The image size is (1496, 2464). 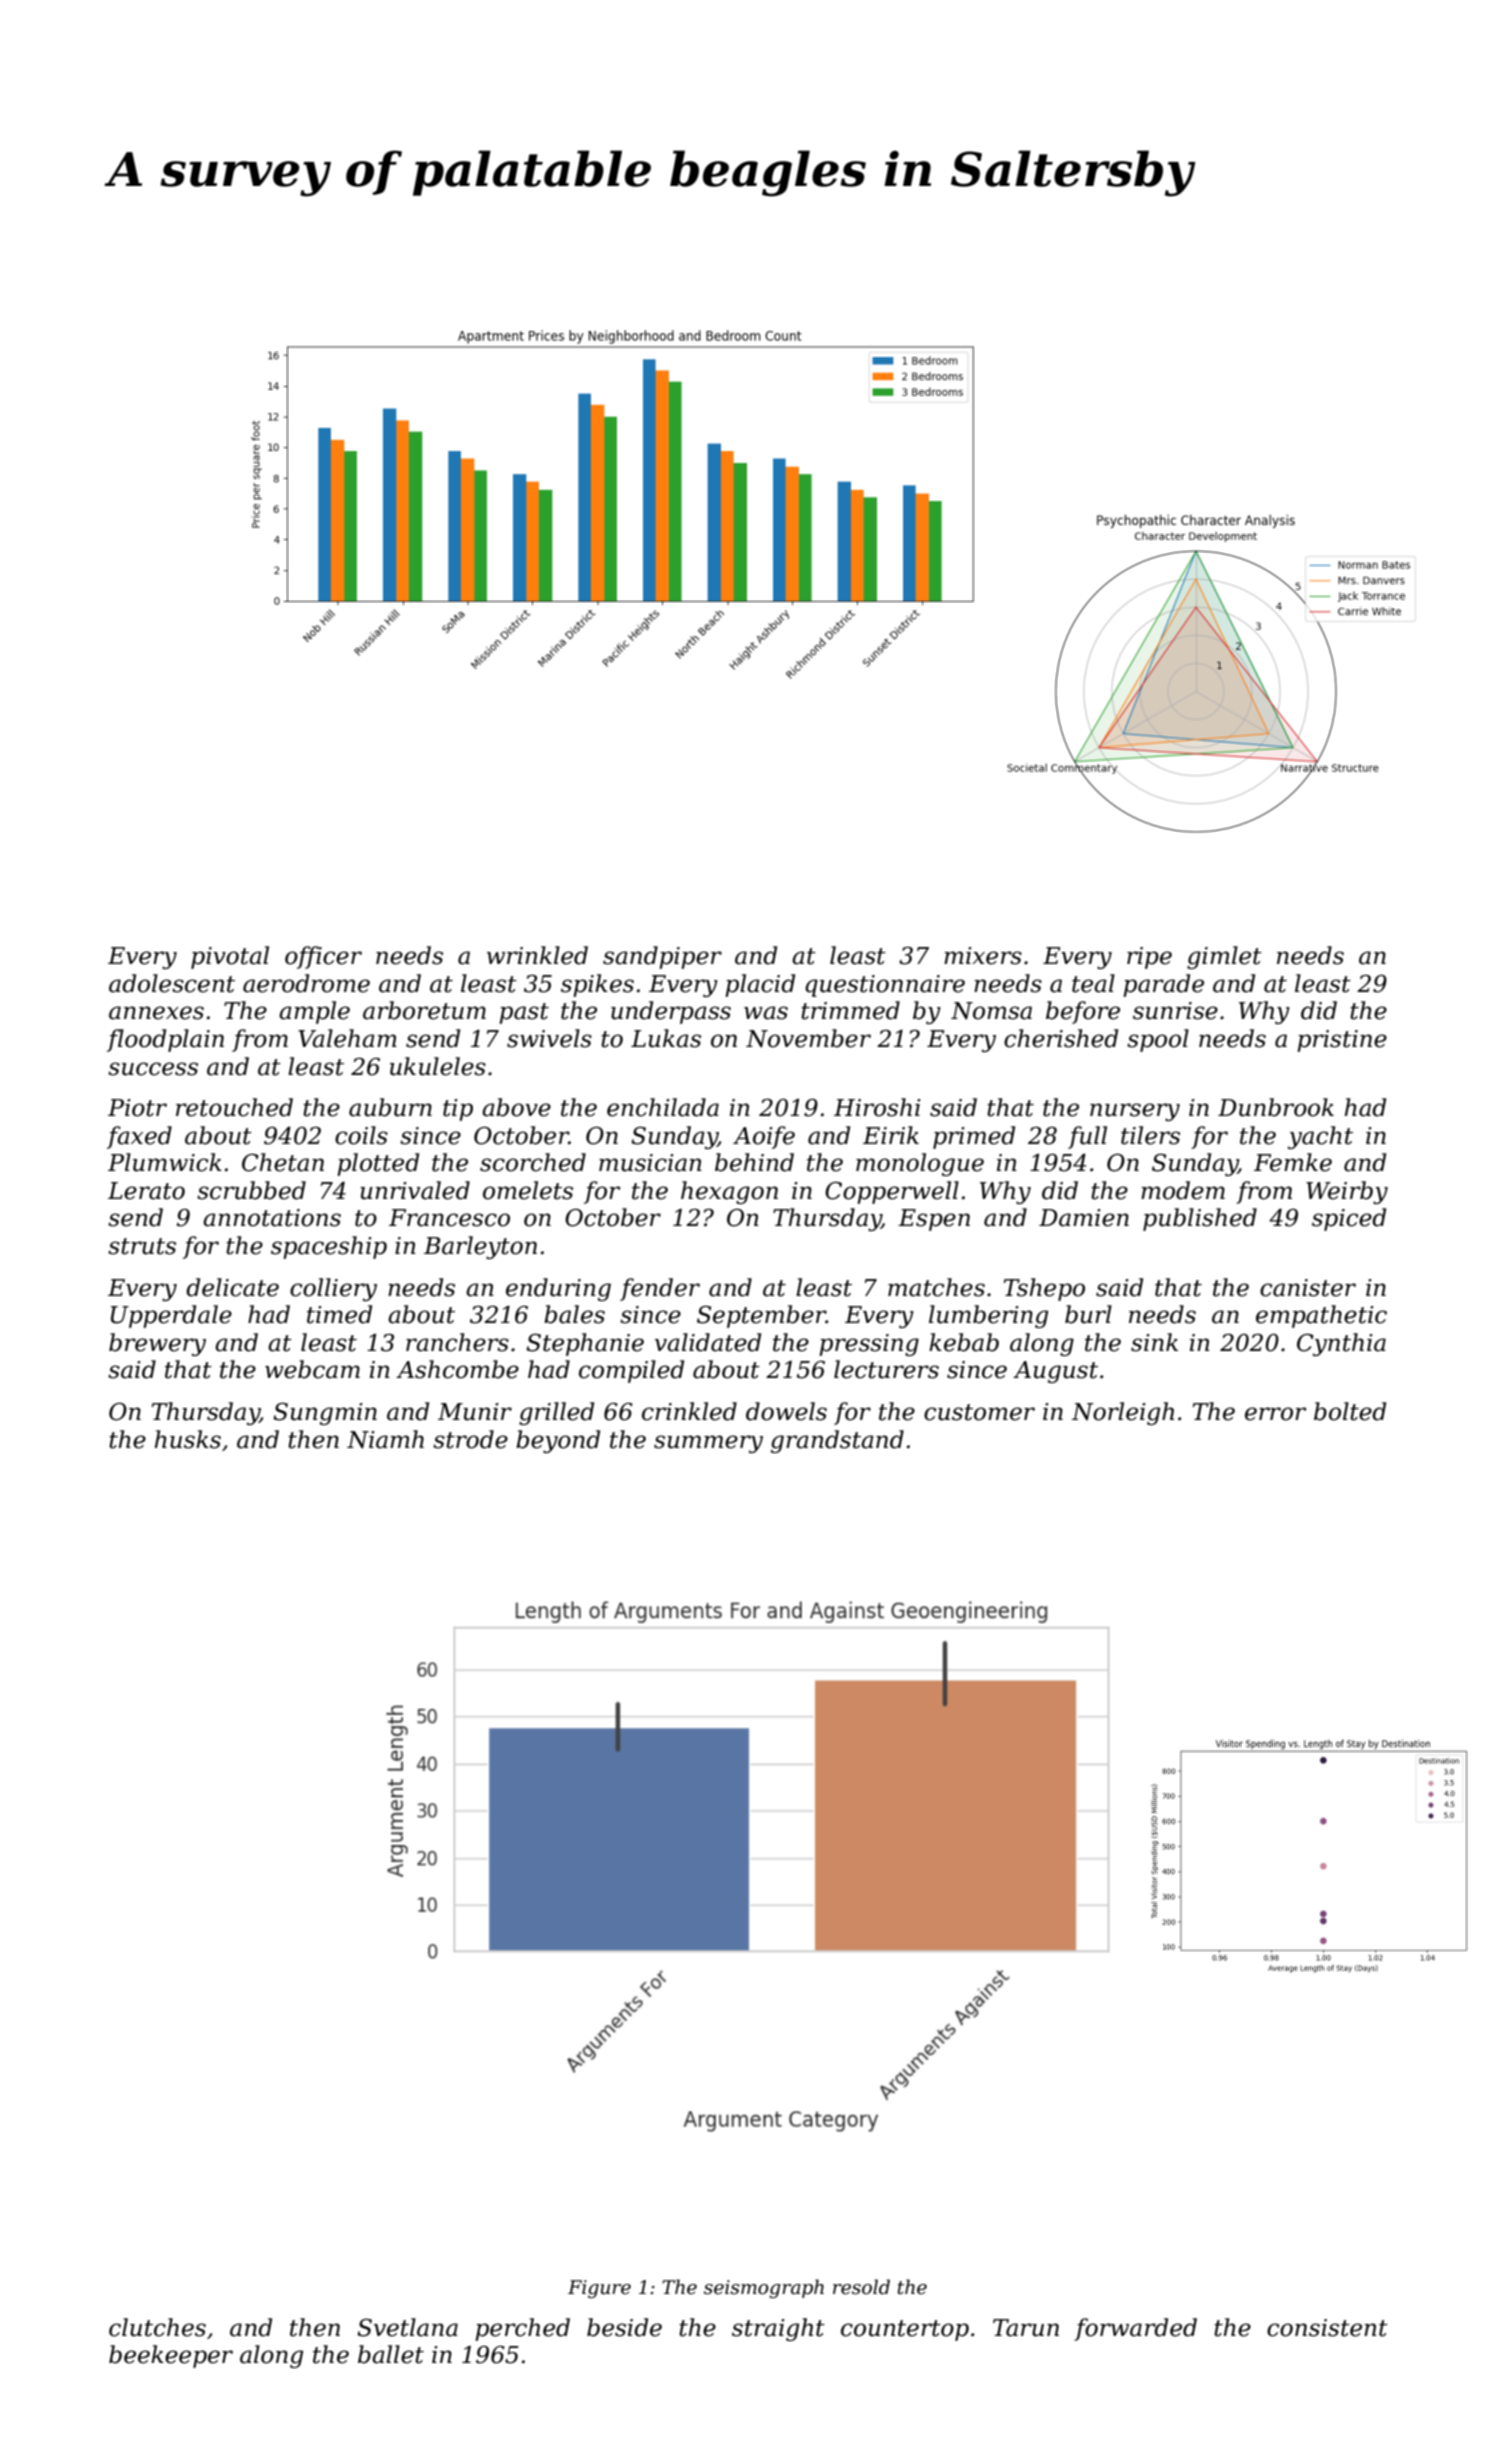 What do you see at coordinates (764, 2288) in the image?
I see `seismograph` at bounding box center [764, 2288].
